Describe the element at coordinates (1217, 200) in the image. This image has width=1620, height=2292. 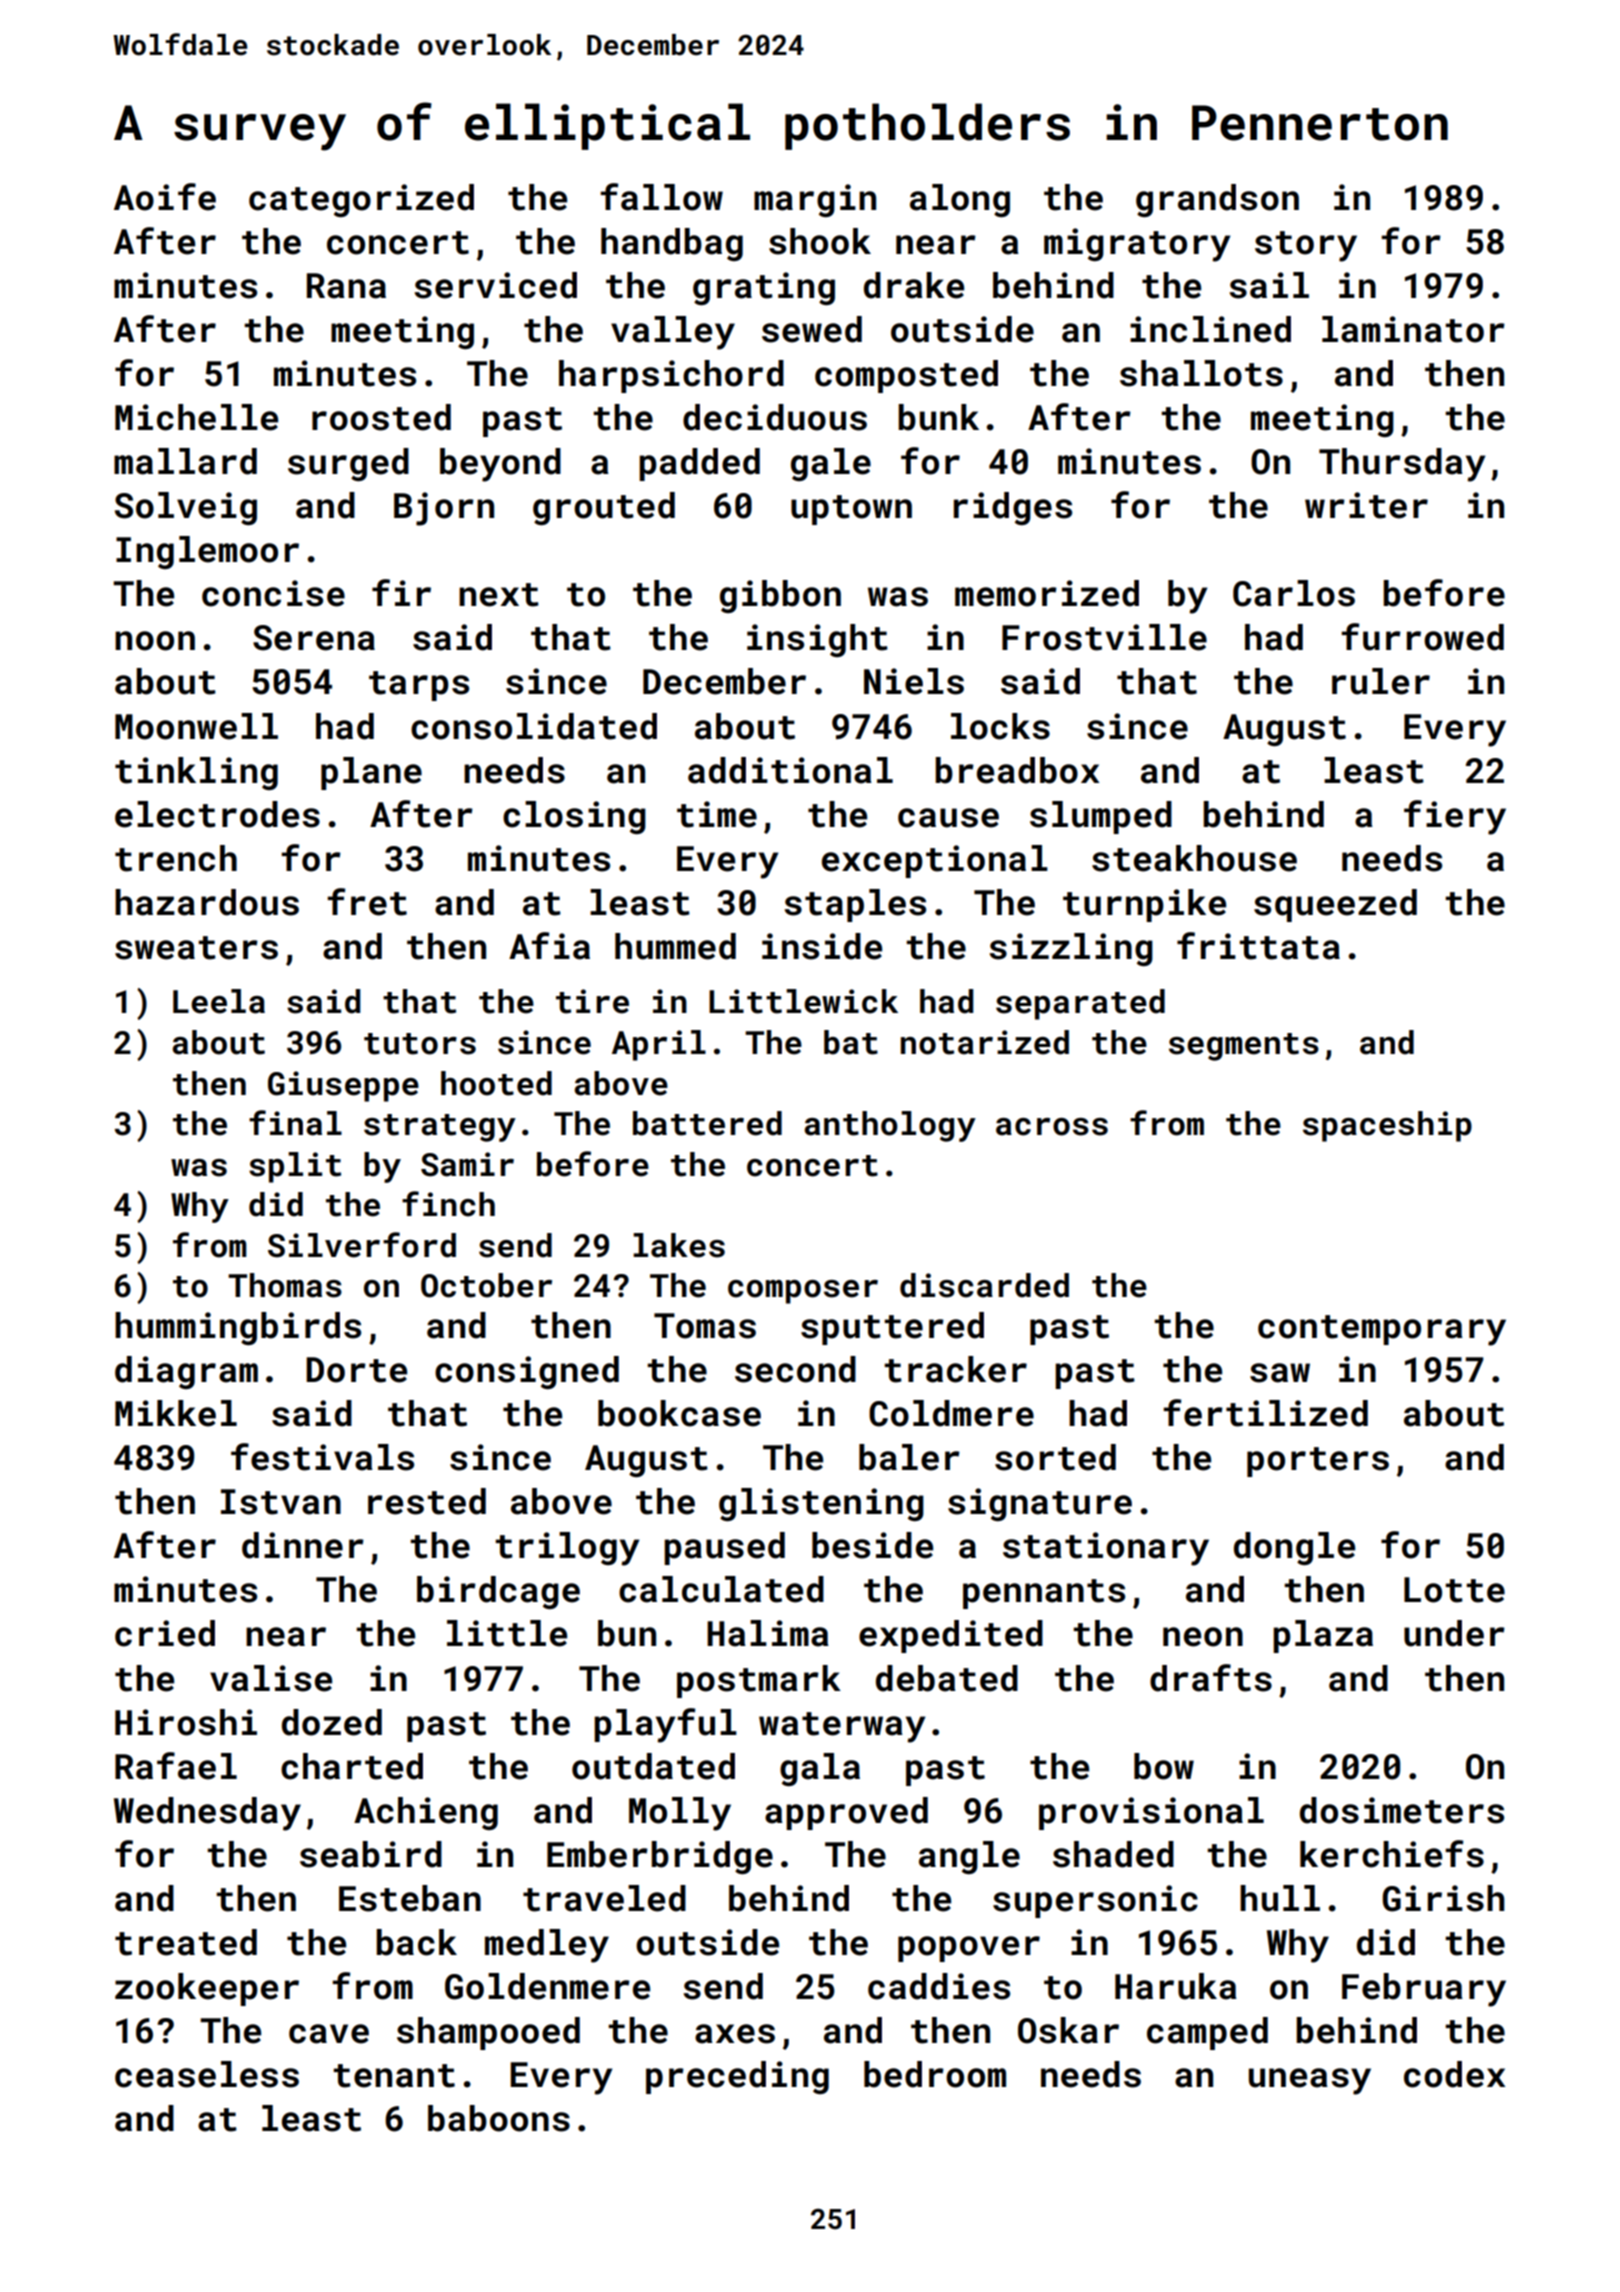
I see `grandson` at that location.
